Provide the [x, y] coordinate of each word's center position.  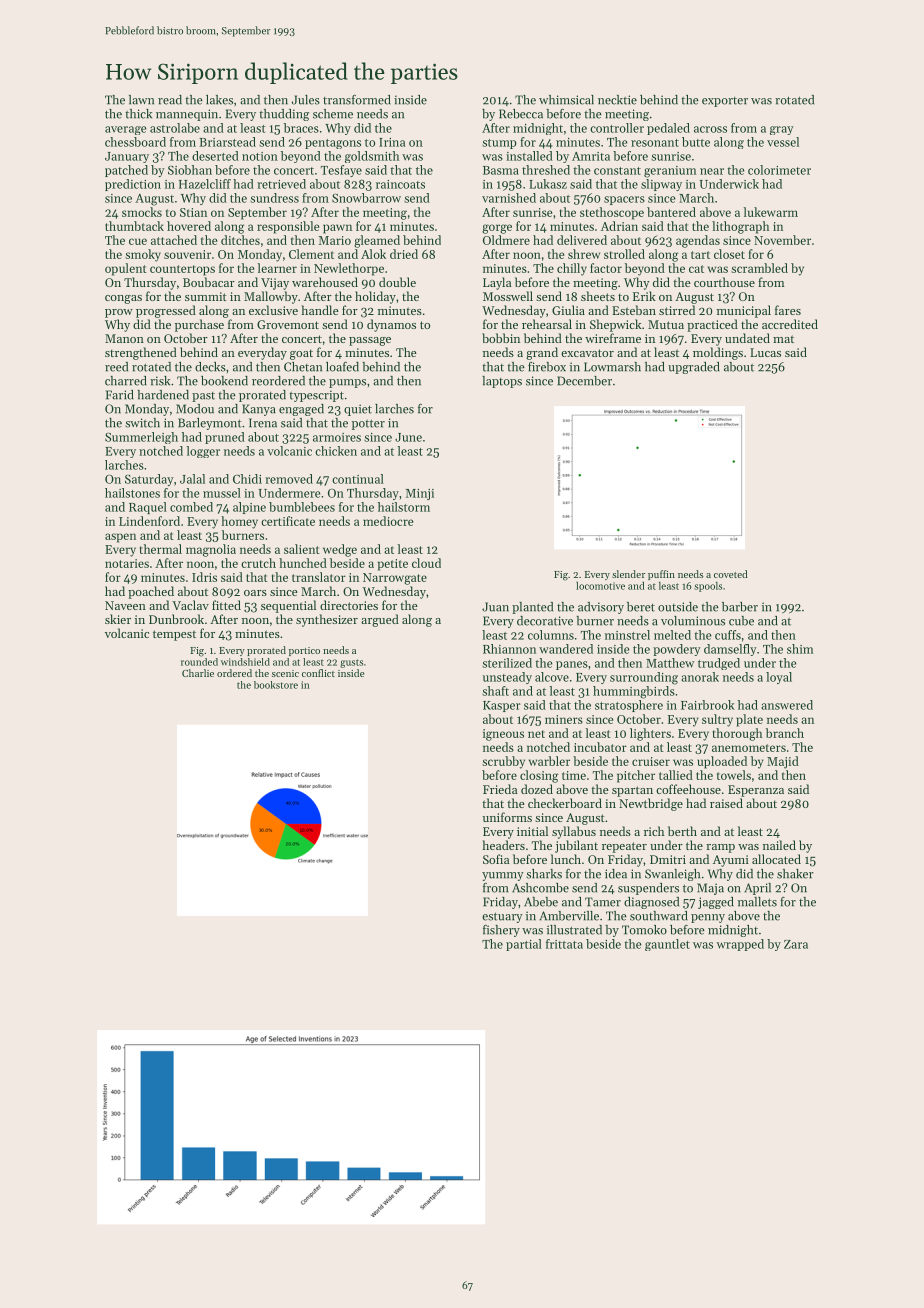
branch [785, 733]
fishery [501, 931]
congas [123, 299]
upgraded [694, 368]
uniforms [507, 817]
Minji [420, 494]
